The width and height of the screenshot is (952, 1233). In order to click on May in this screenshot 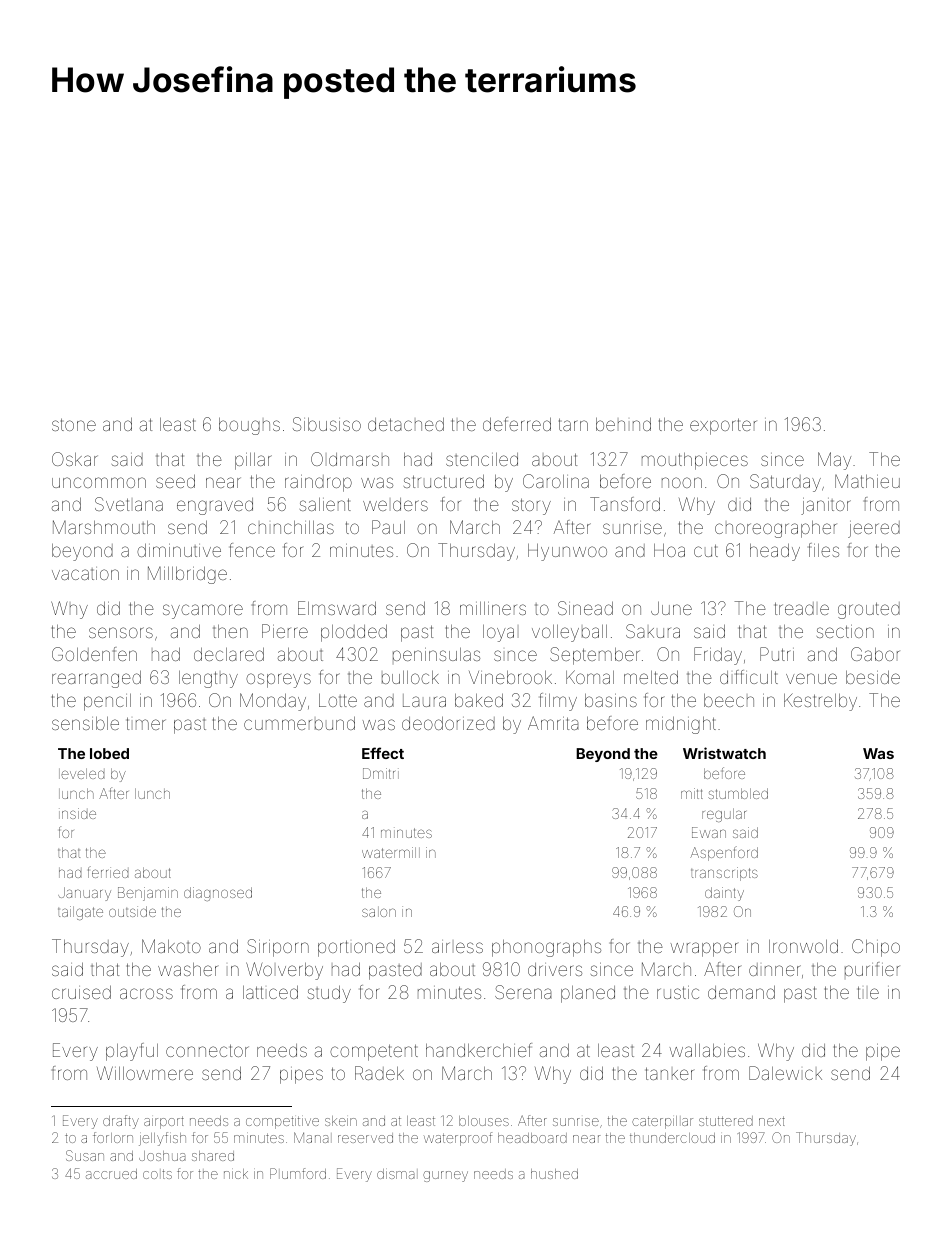, I will do `click(834, 461)`.
